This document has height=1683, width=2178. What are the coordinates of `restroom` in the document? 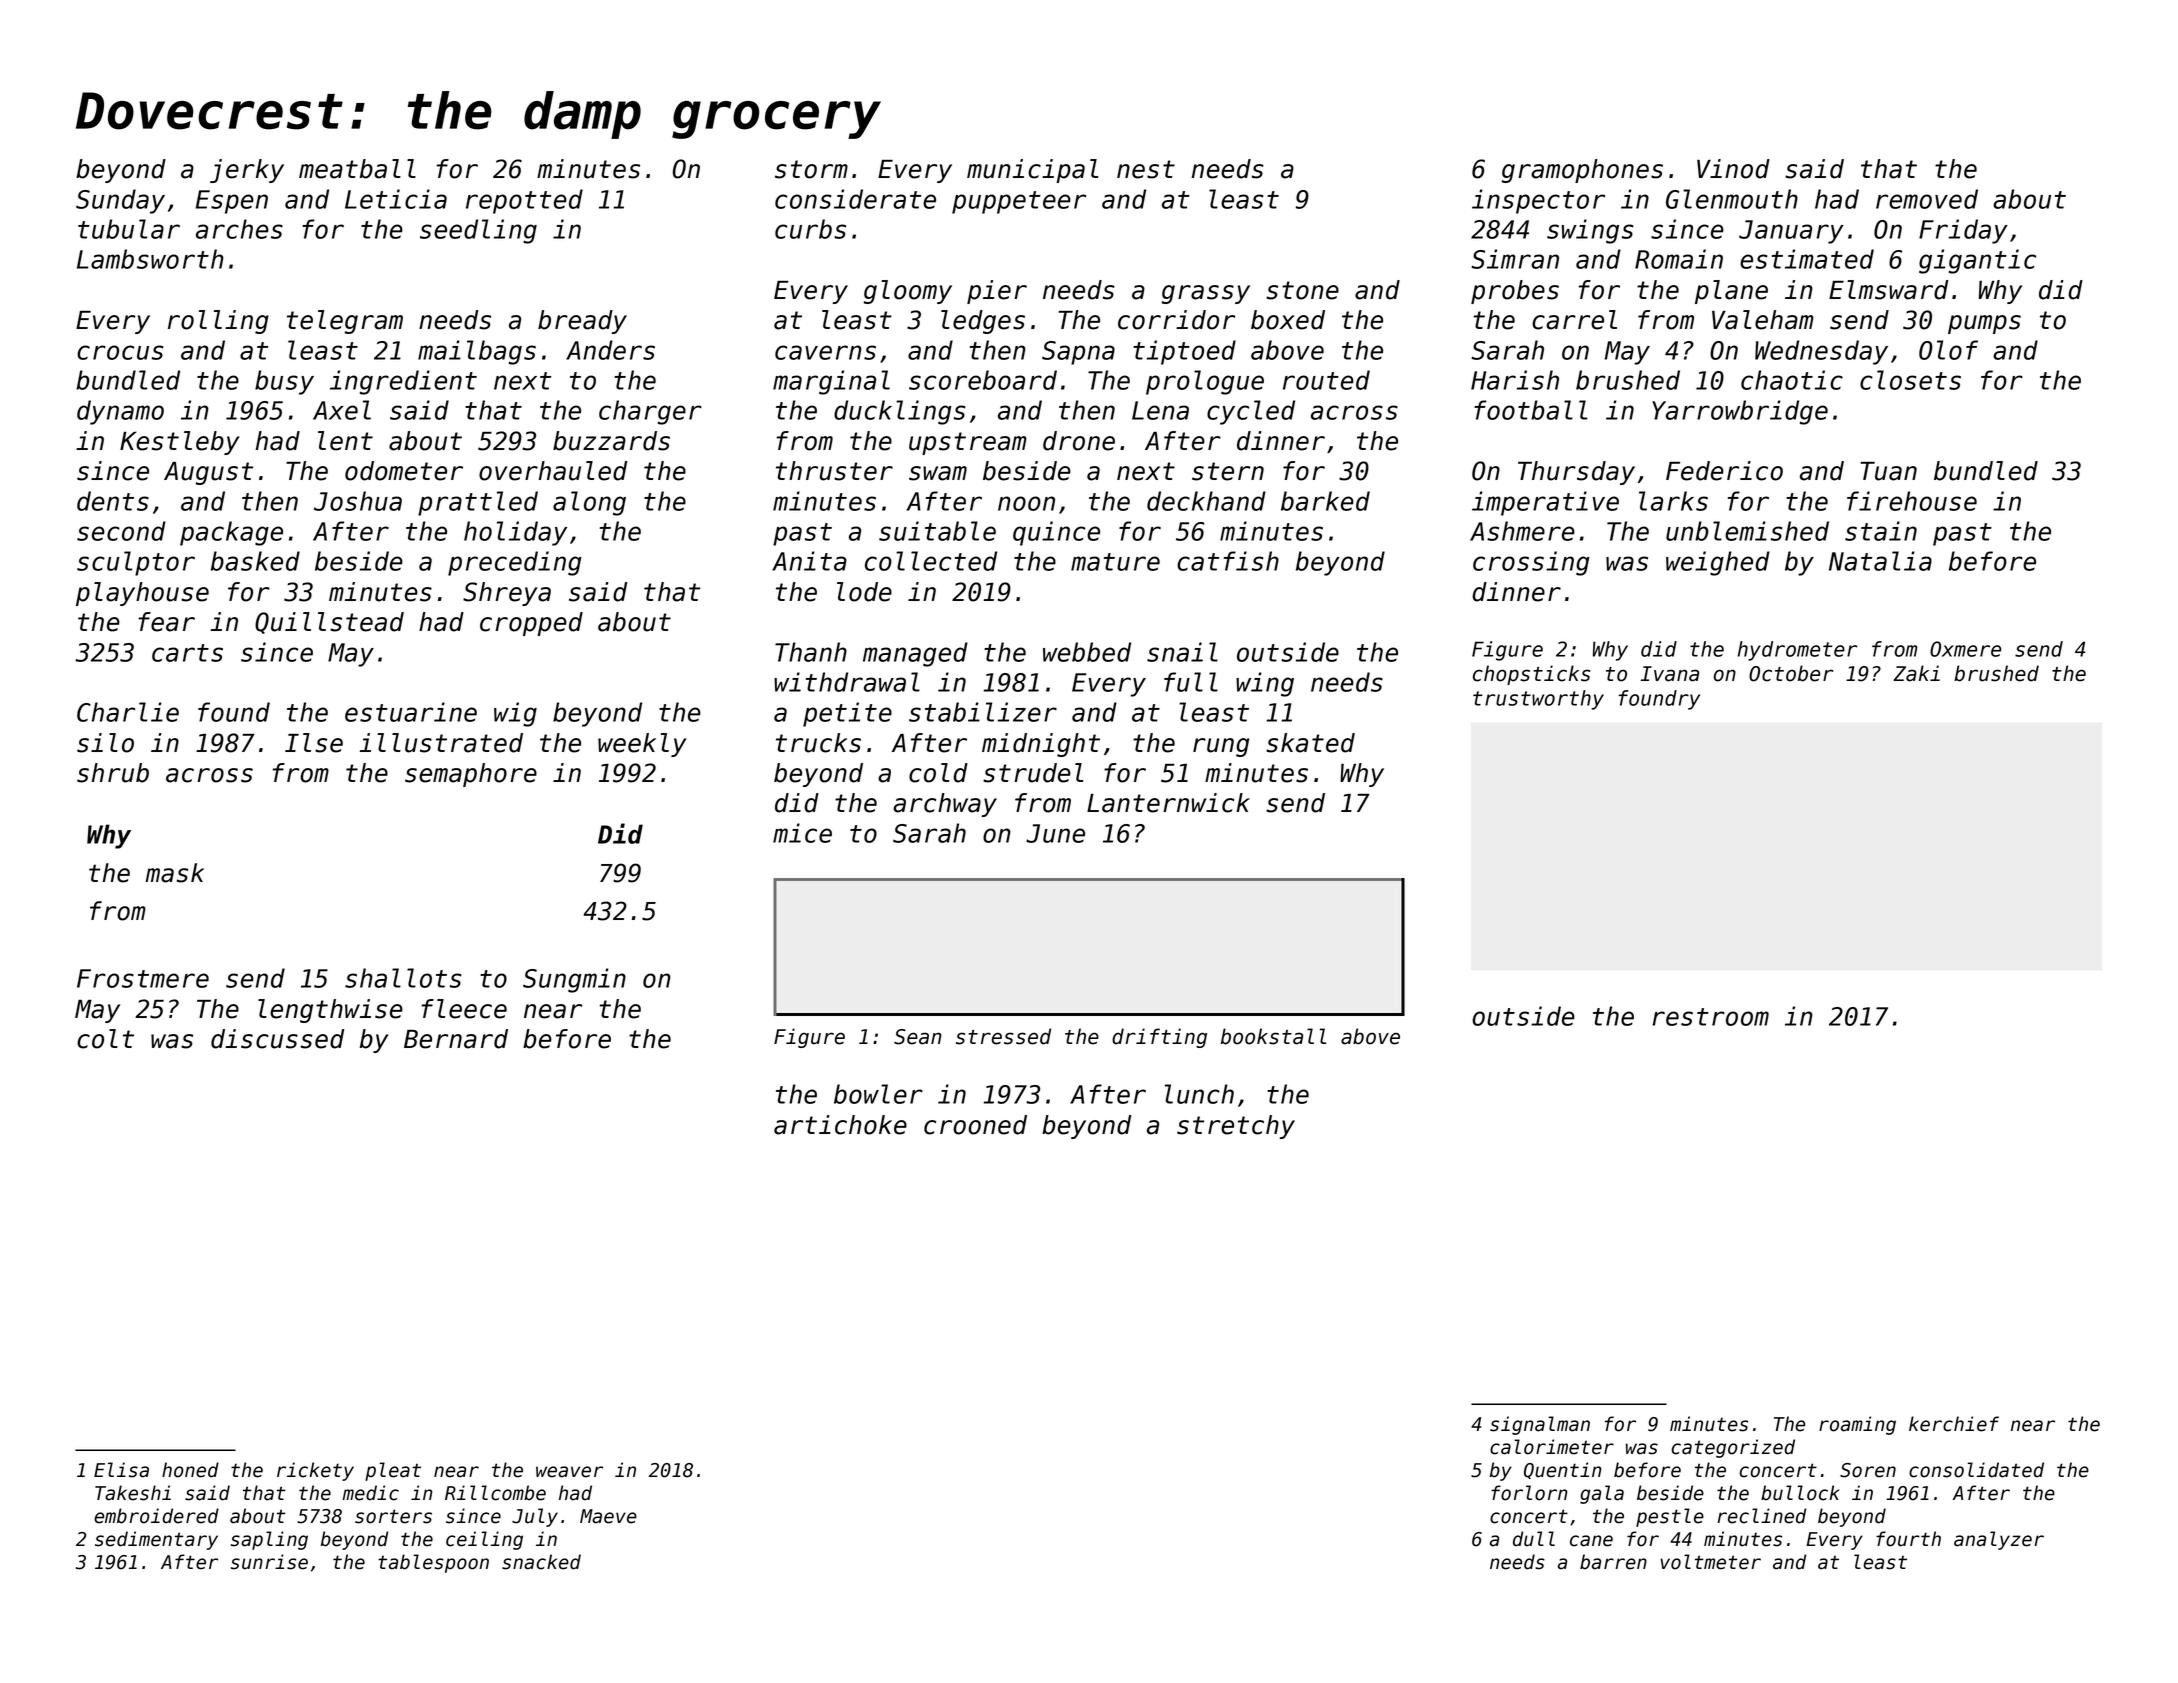 It's located at (1710, 1017).
